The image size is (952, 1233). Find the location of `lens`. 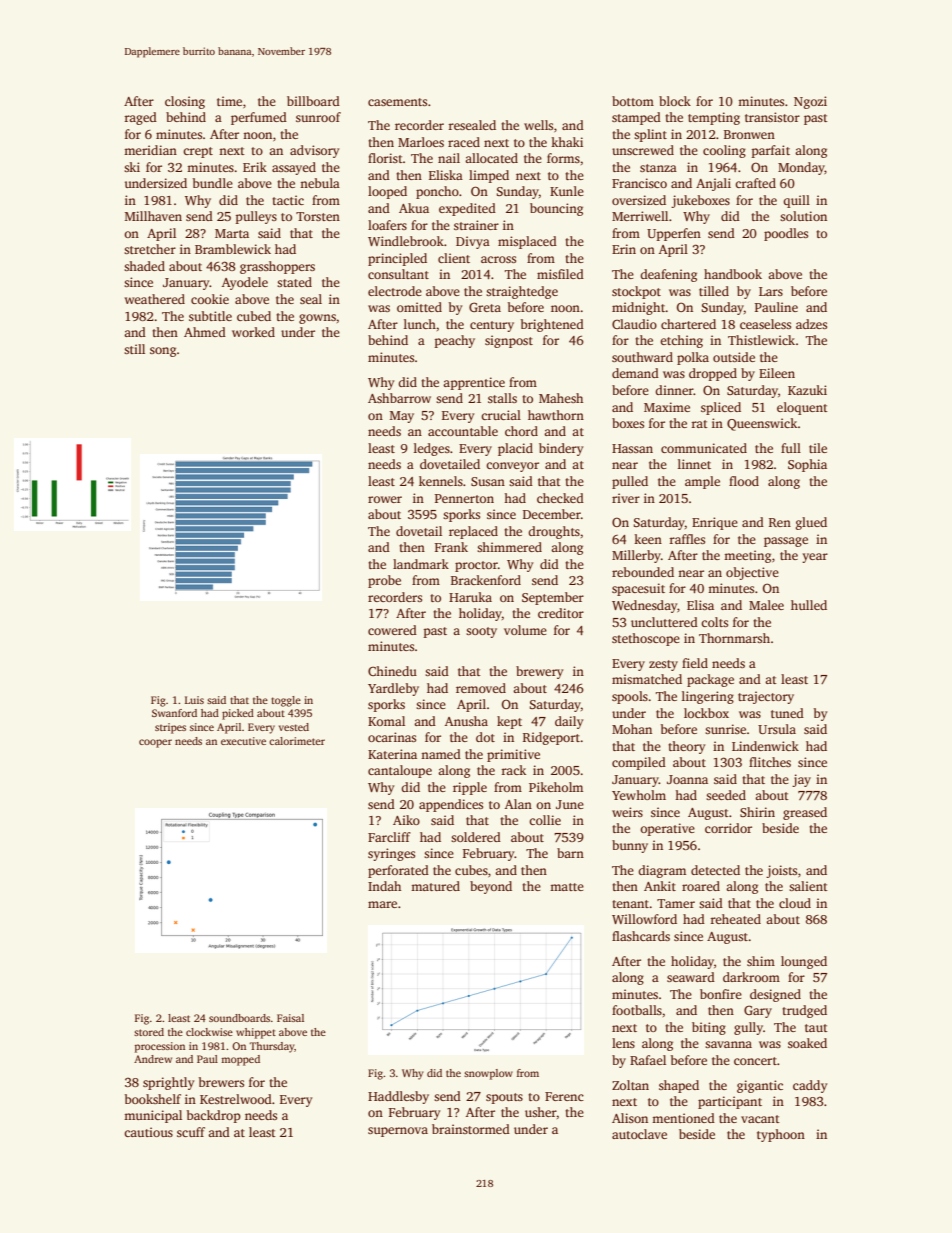

lens is located at coordinates (623, 1043).
